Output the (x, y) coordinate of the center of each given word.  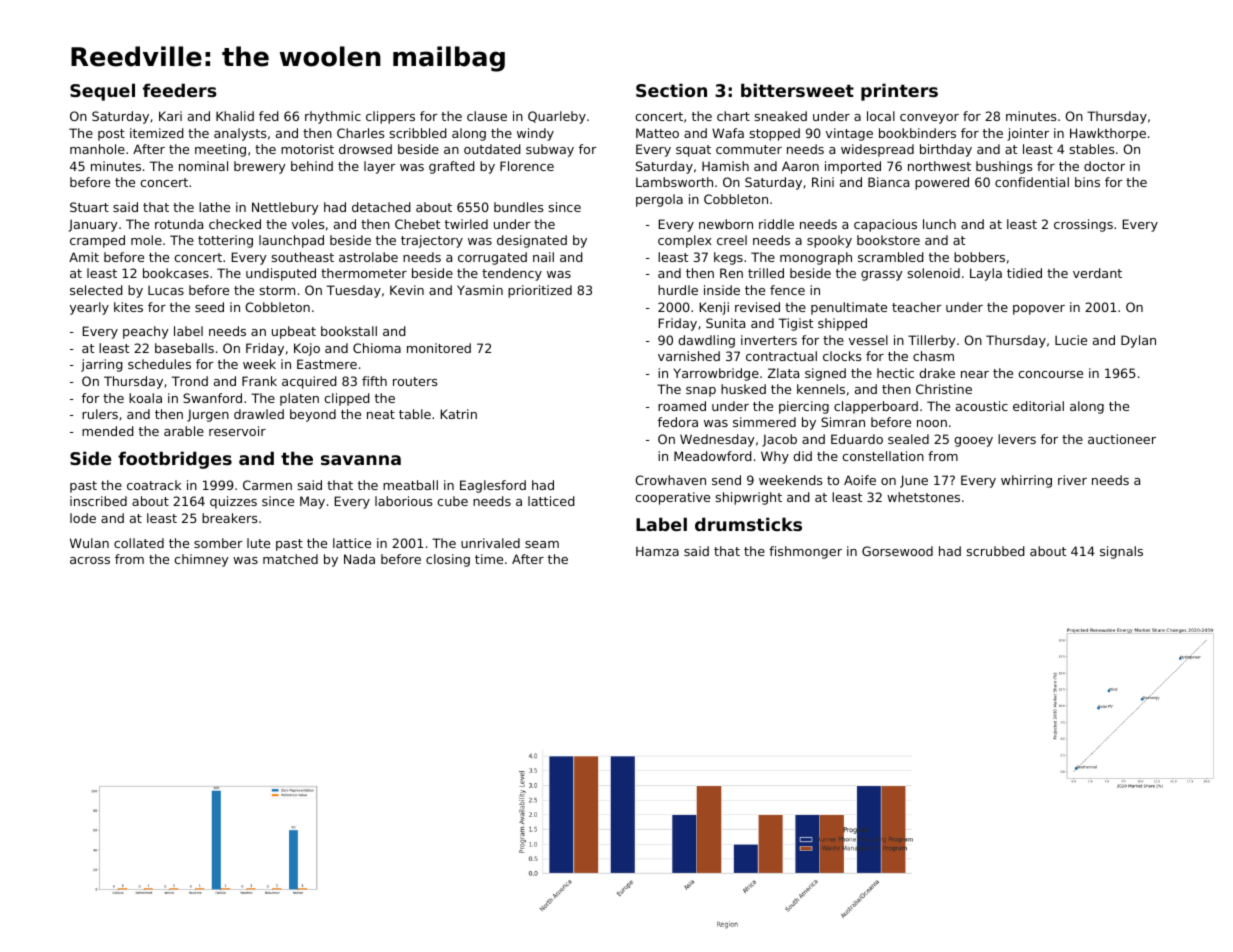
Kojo (307, 349)
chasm (933, 356)
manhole (97, 149)
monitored (439, 348)
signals (1121, 552)
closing (448, 560)
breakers (229, 518)
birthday (946, 150)
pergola (659, 200)
